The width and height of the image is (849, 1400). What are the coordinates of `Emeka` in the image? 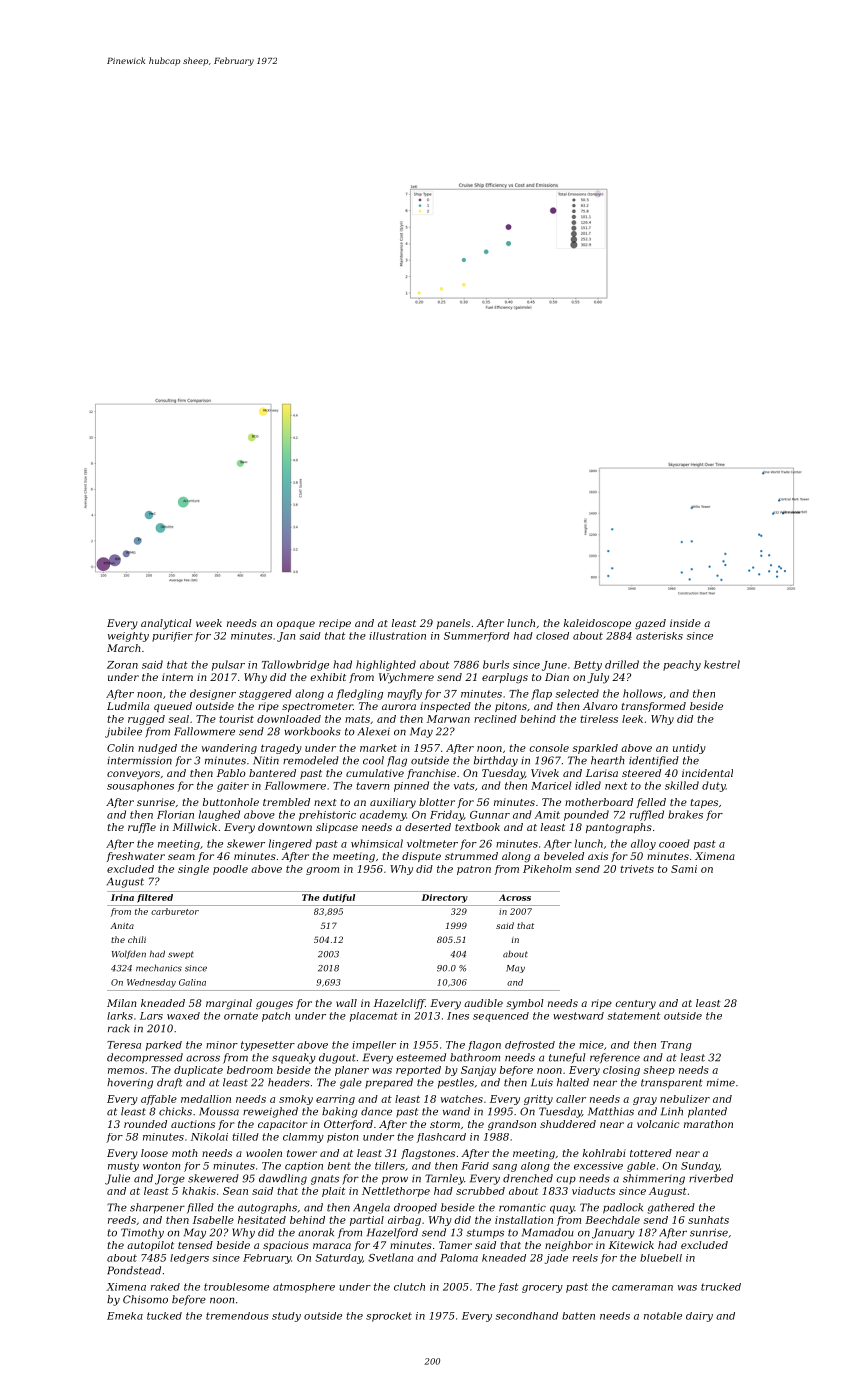 It's located at (125, 1316).
